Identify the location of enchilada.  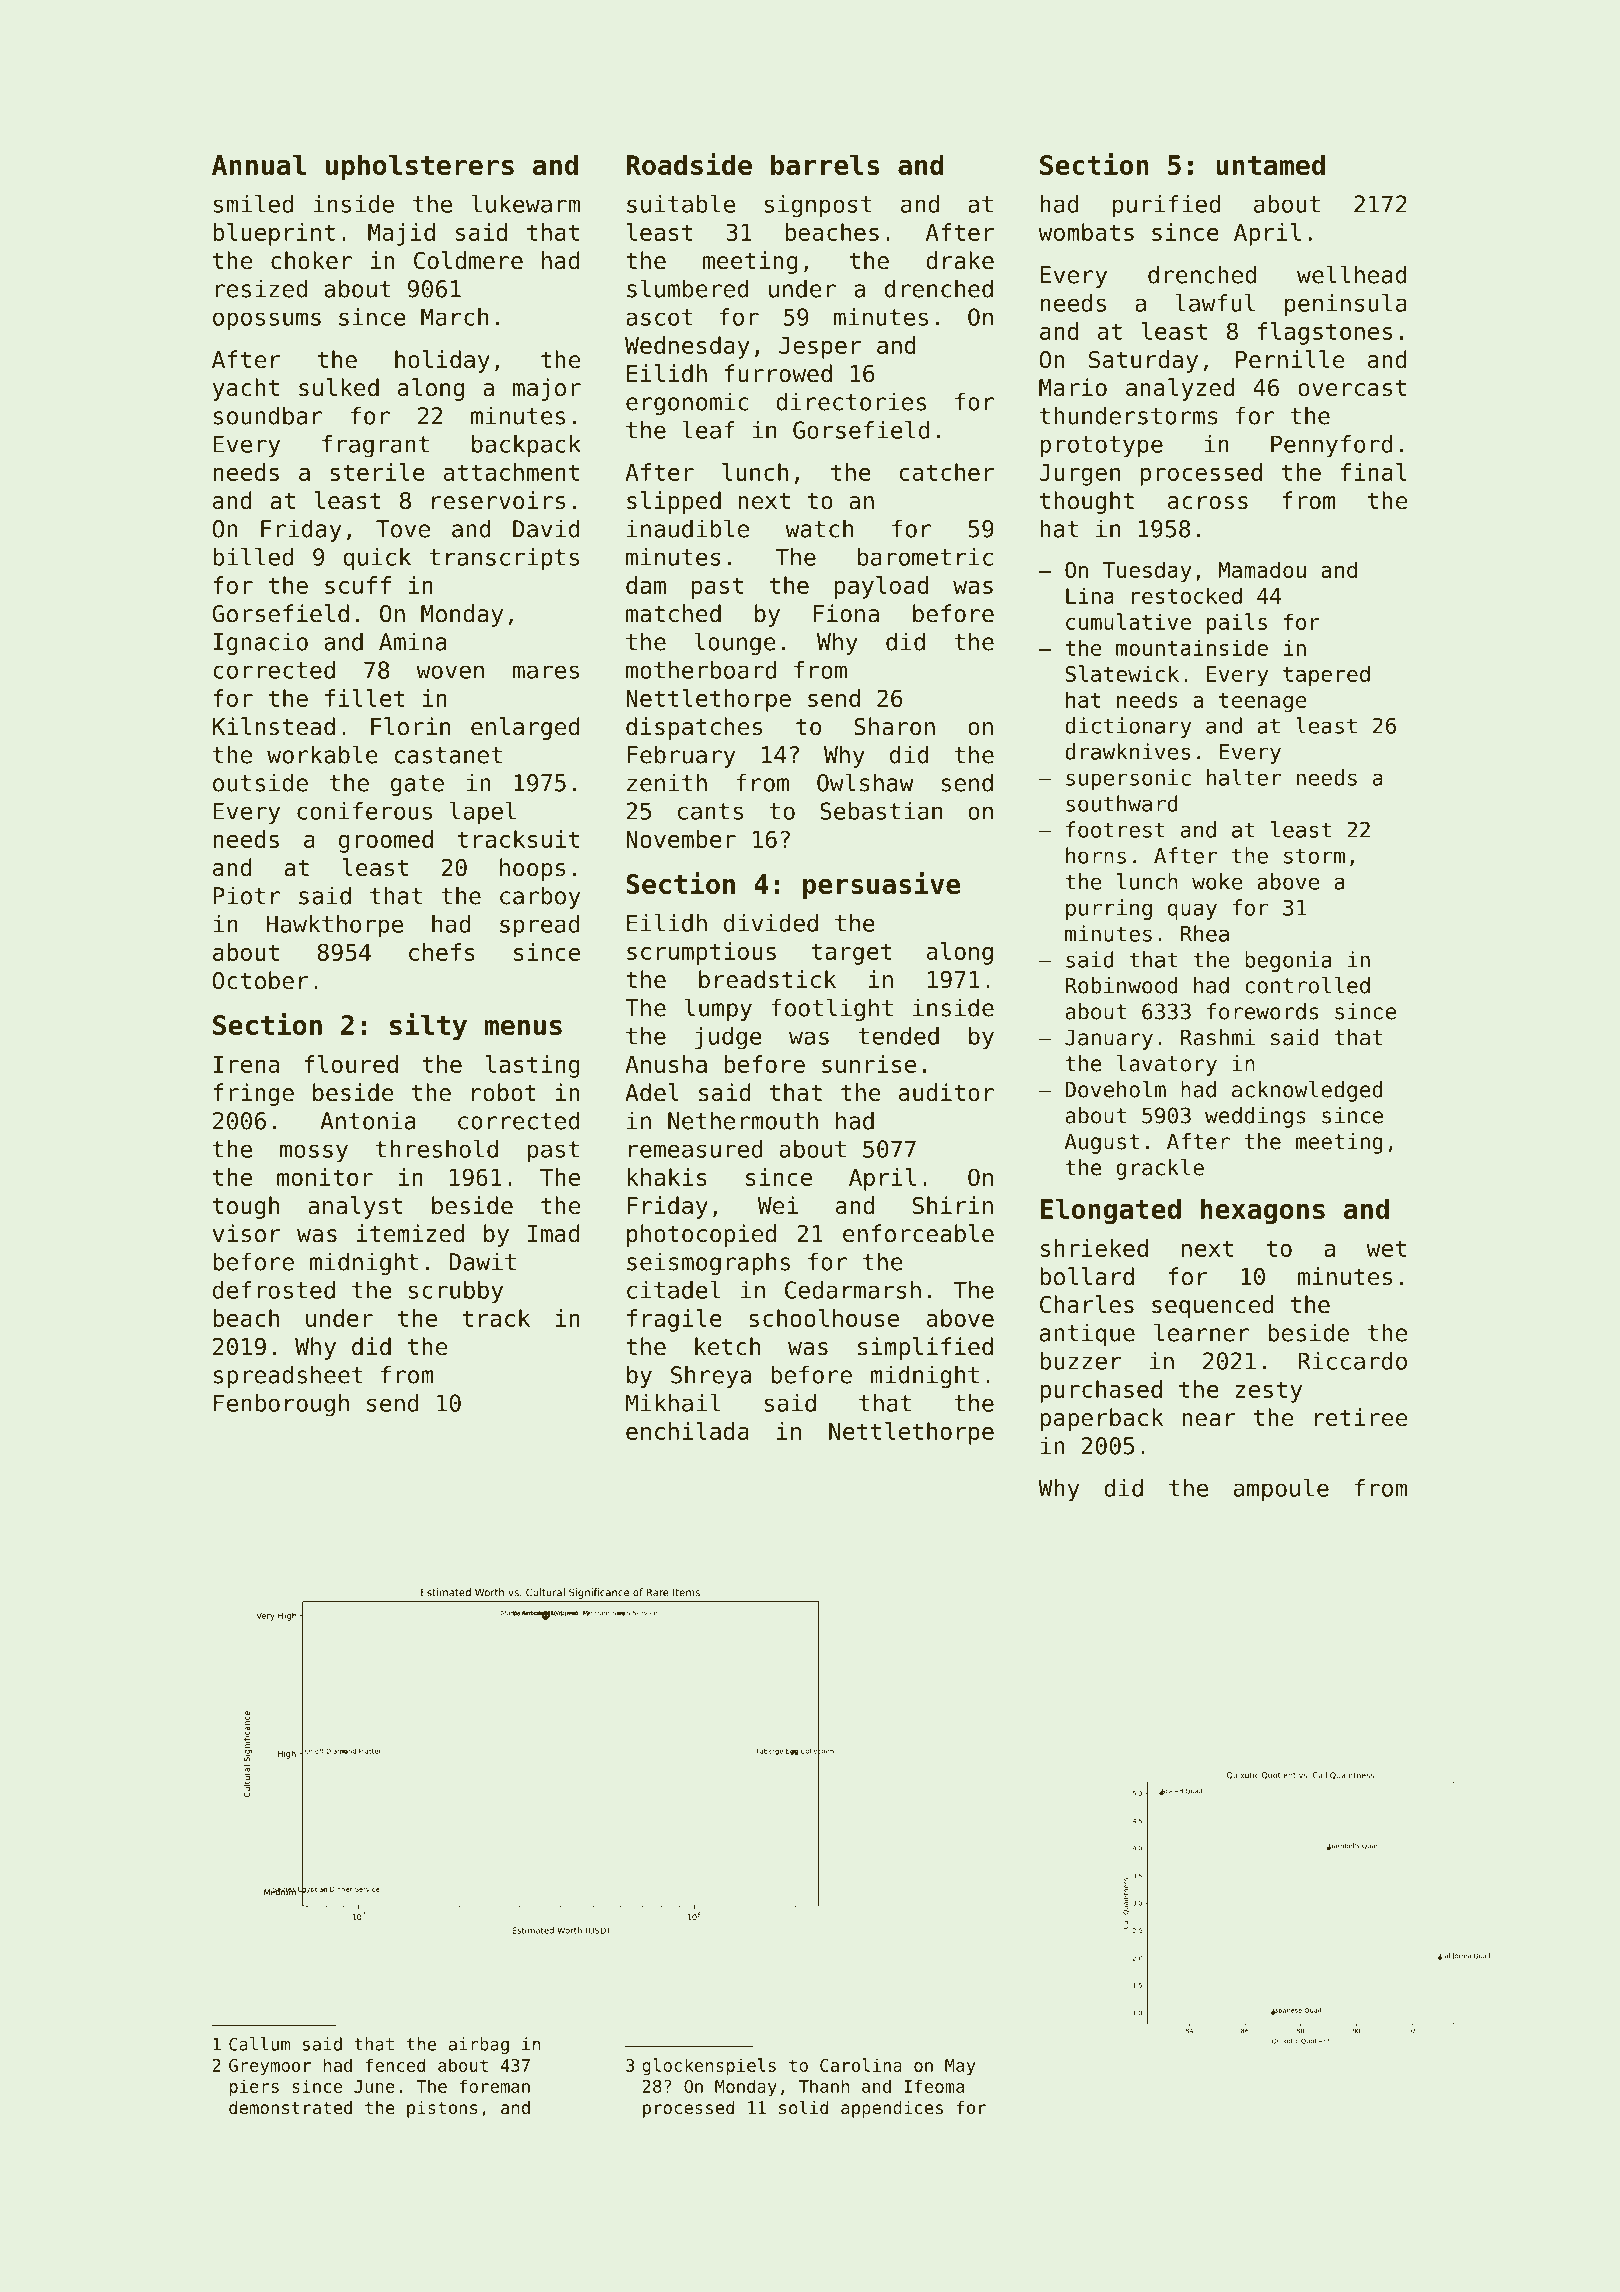
(687, 1431).
